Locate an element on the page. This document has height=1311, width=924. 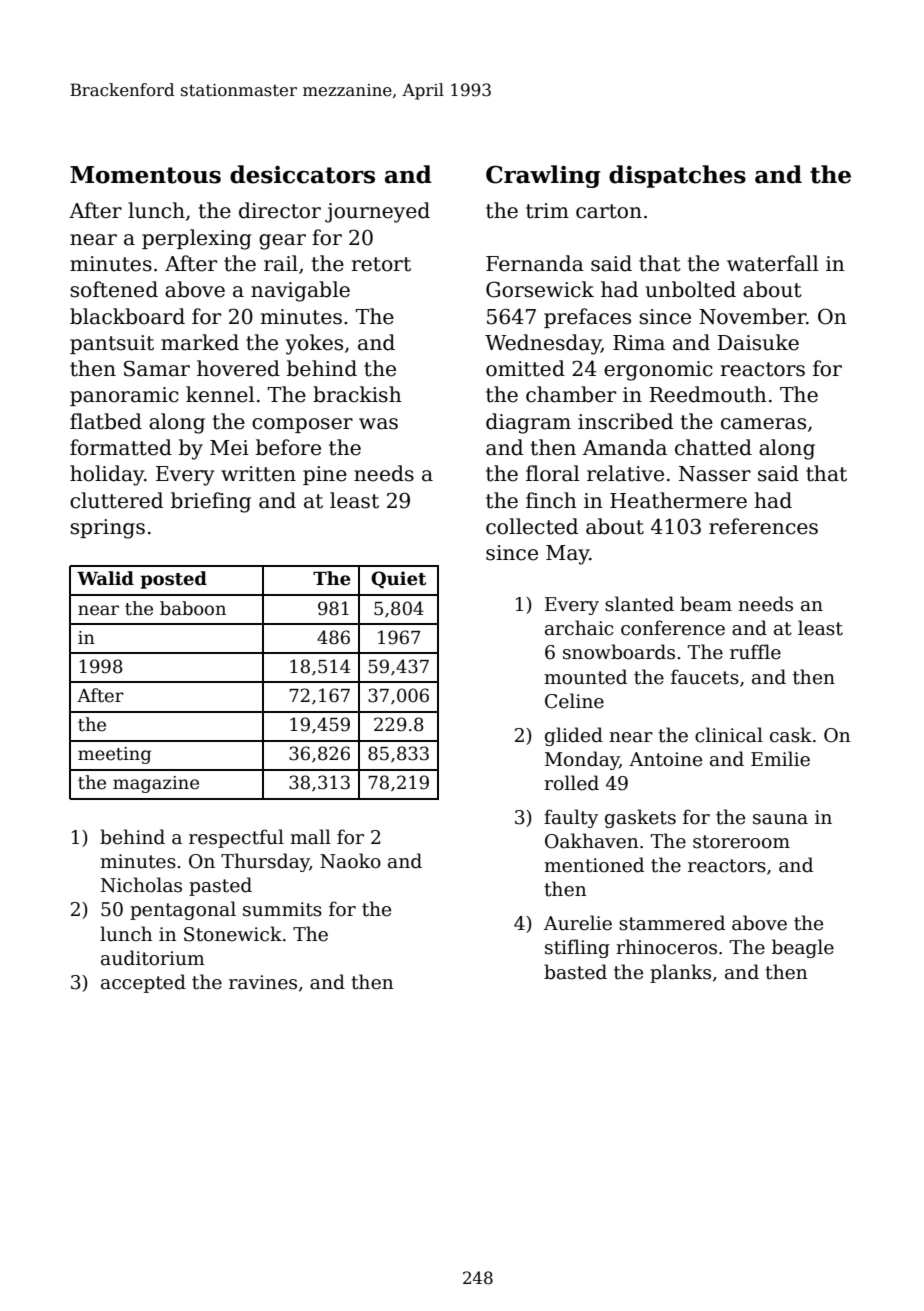
meeting is located at coordinates (114, 755).
